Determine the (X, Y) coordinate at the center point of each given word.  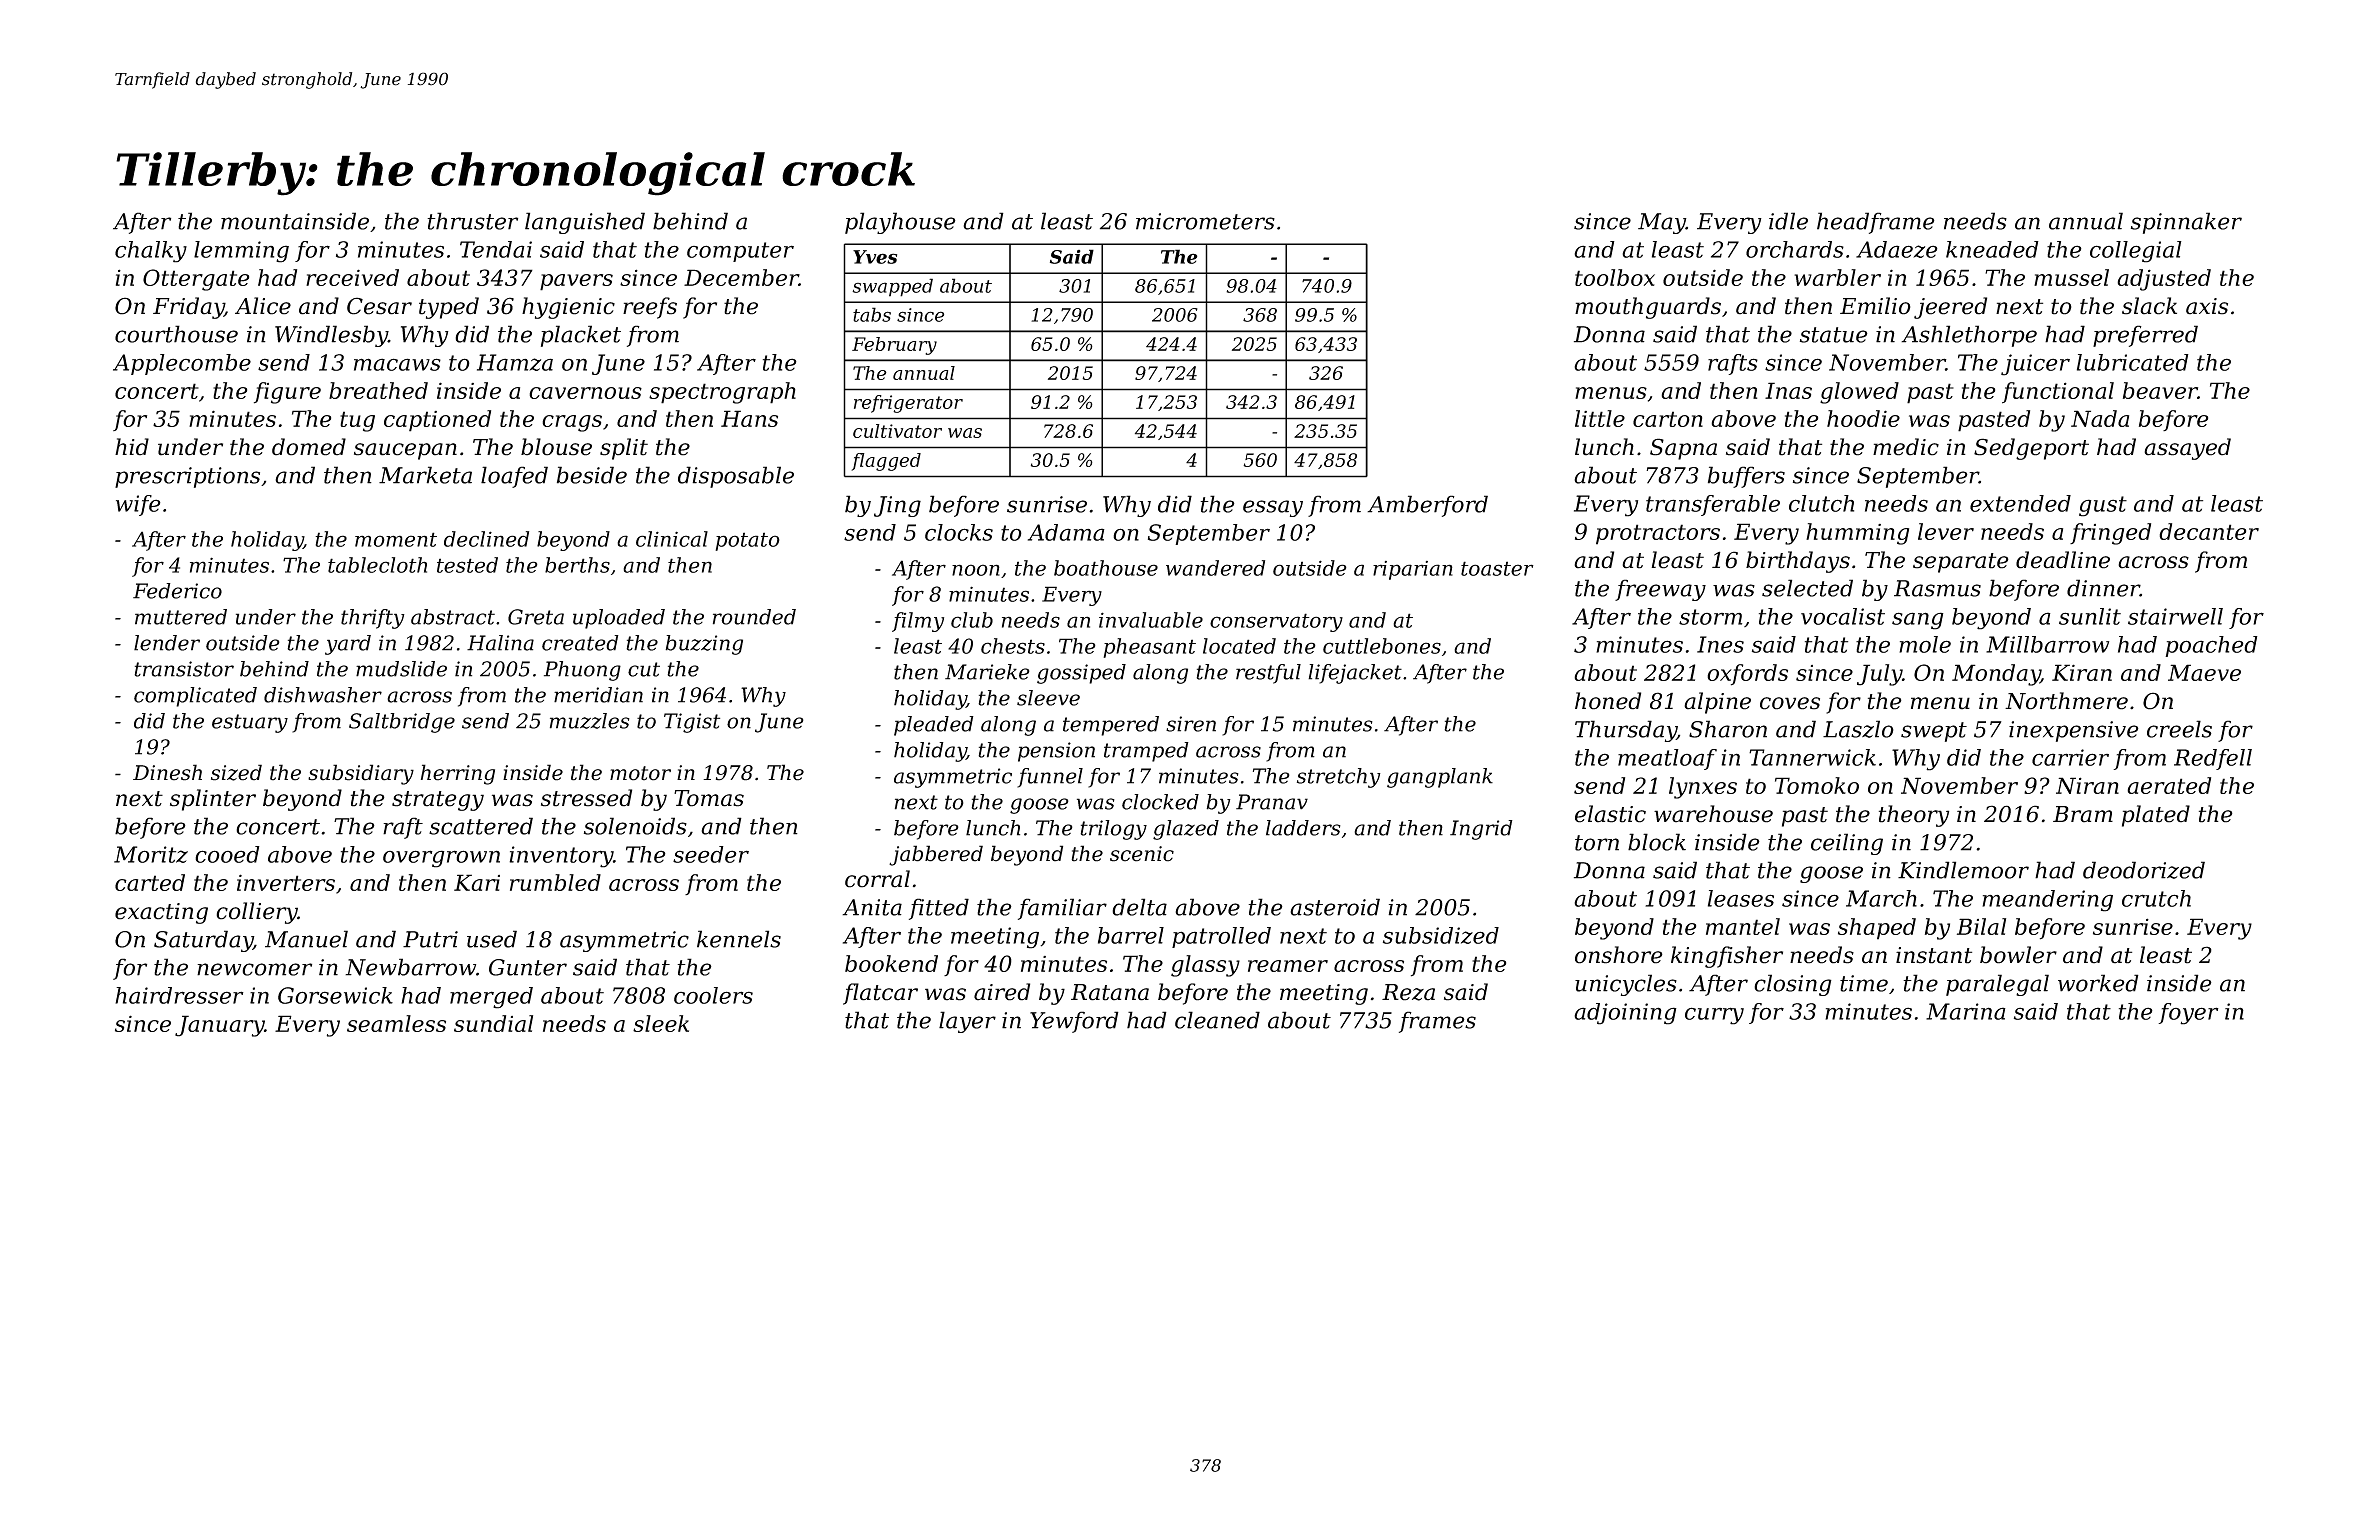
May (1662, 223)
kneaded (1992, 249)
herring (458, 774)
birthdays (1798, 562)
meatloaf (1667, 759)
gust (2103, 506)
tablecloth (377, 565)
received (352, 277)
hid (132, 447)
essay (1273, 508)
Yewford (1074, 1022)
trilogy (1113, 830)
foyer (2188, 1014)
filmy (918, 622)
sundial (493, 1023)
